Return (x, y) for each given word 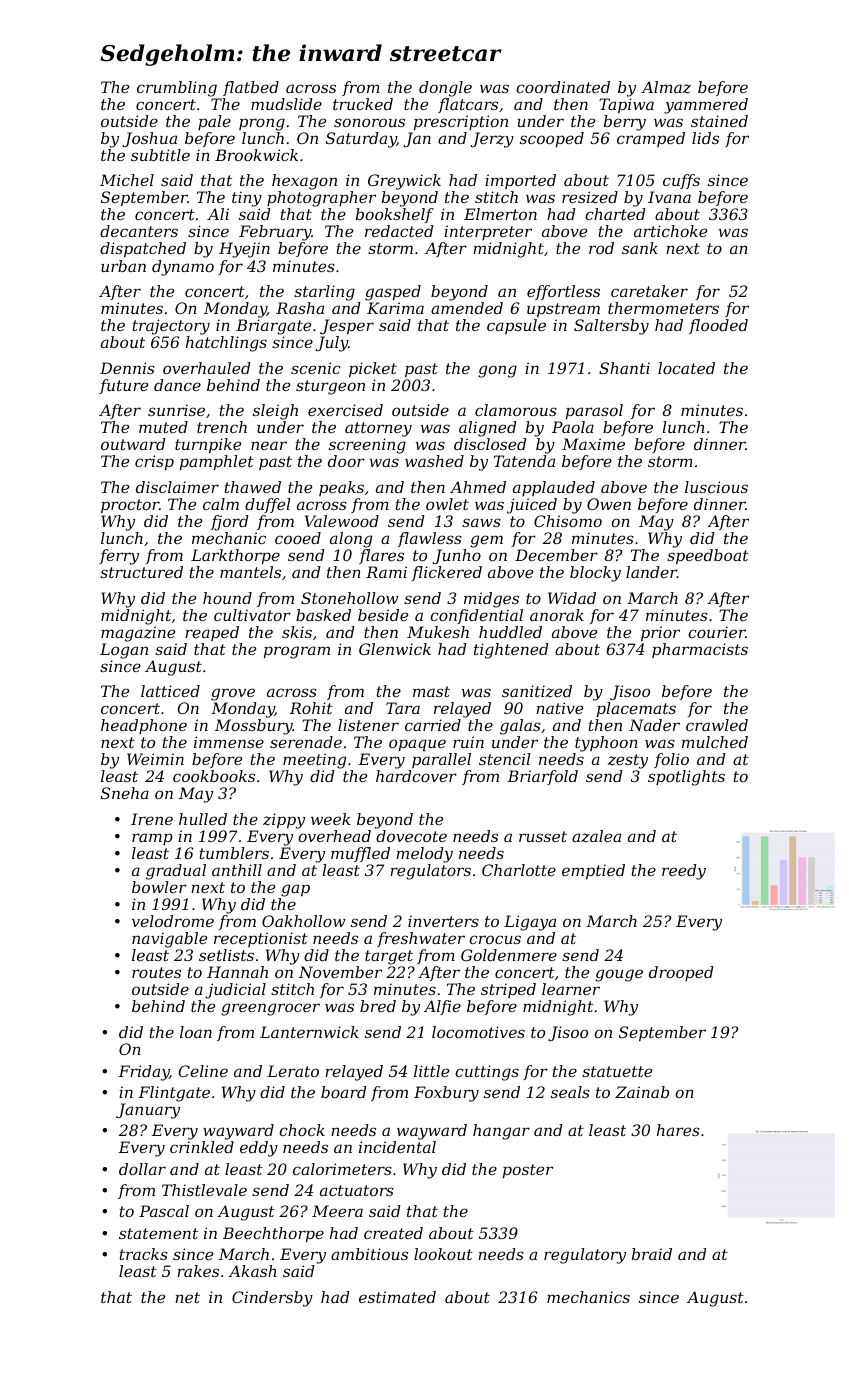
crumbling (177, 89)
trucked (363, 104)
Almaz (666, 87)
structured (141, 572)
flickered (447, 573)
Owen (609, 504)
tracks (144, 1254)
